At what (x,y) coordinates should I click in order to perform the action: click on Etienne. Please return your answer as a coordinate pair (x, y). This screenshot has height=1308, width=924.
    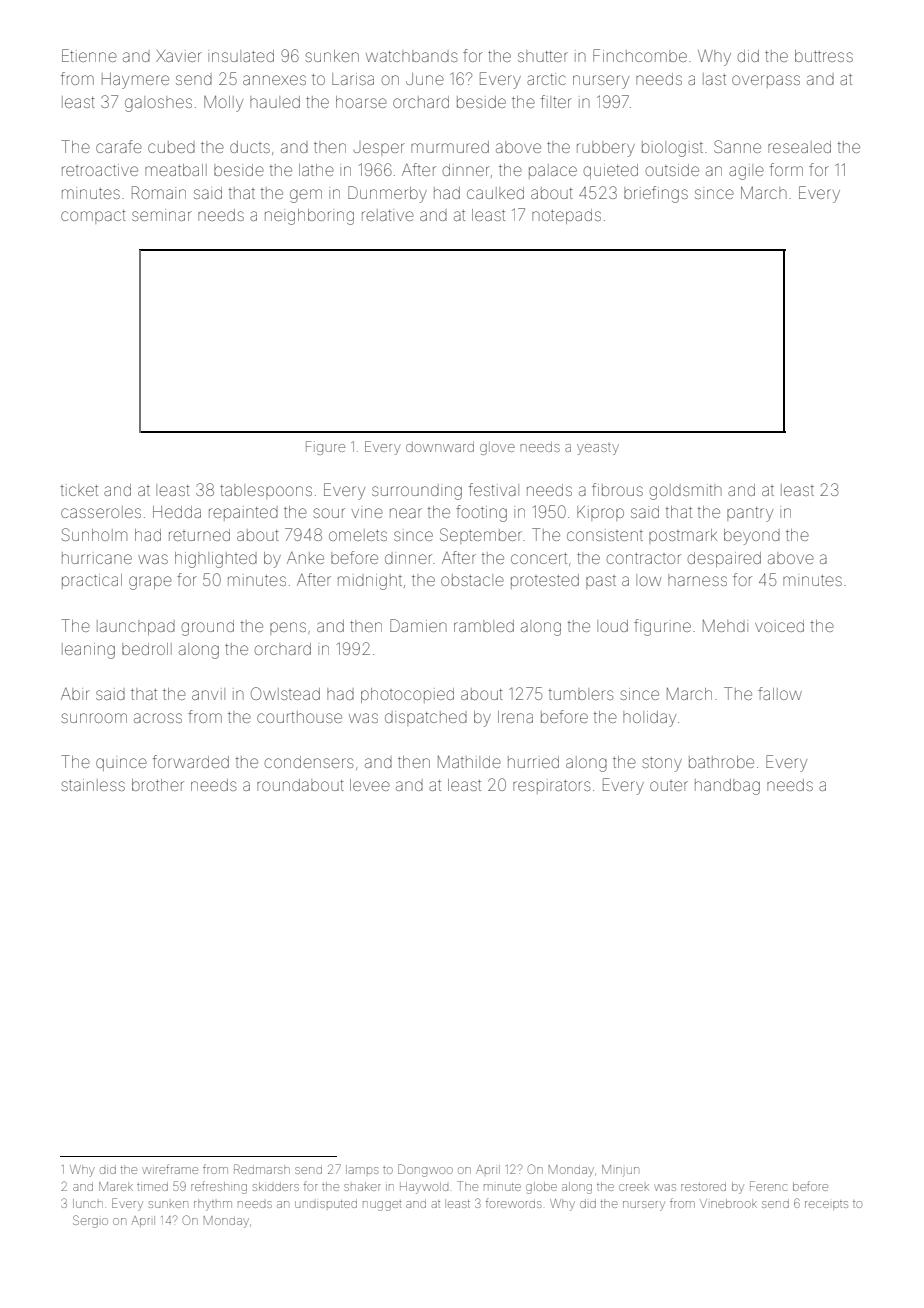
    Looking at the image, I should click on (89, 55).
